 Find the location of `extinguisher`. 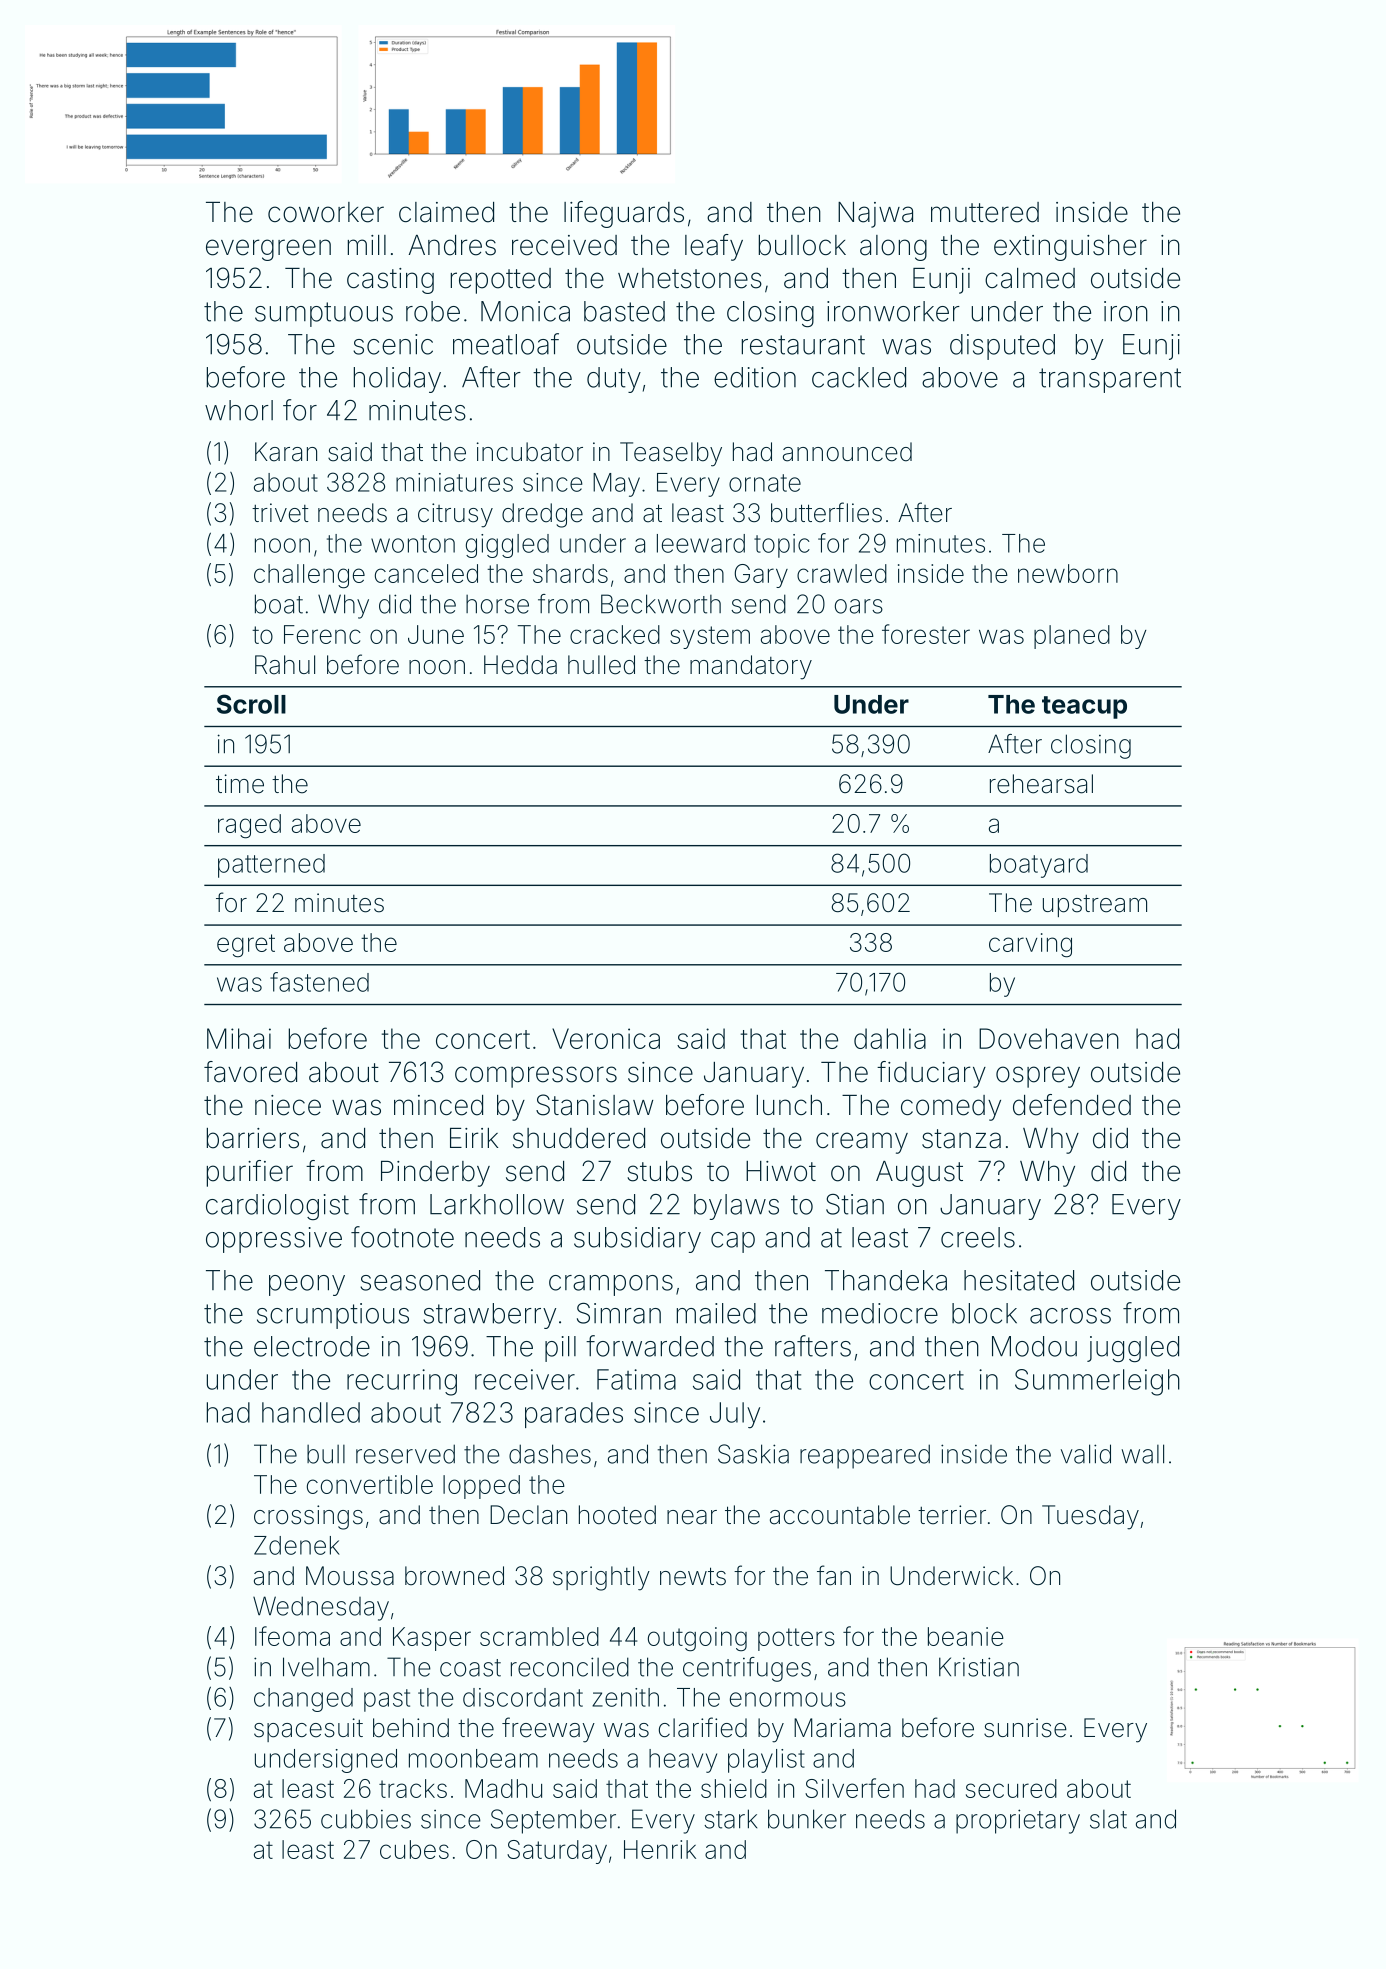

extinguisher is located at coordinates (1070, 248).
